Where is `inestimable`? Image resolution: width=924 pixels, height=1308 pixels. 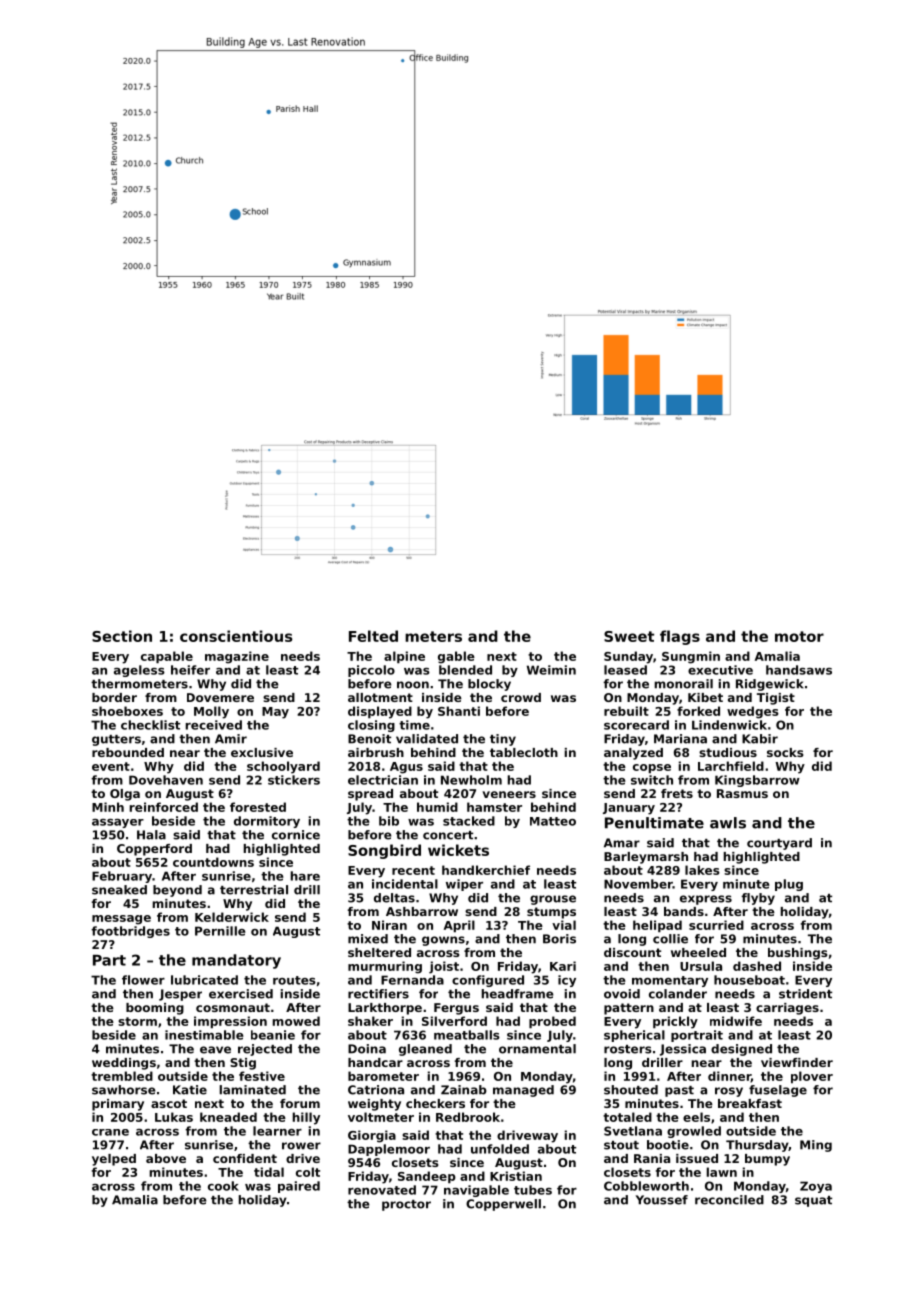 inestimable is located at coordinates (204, 1035).
